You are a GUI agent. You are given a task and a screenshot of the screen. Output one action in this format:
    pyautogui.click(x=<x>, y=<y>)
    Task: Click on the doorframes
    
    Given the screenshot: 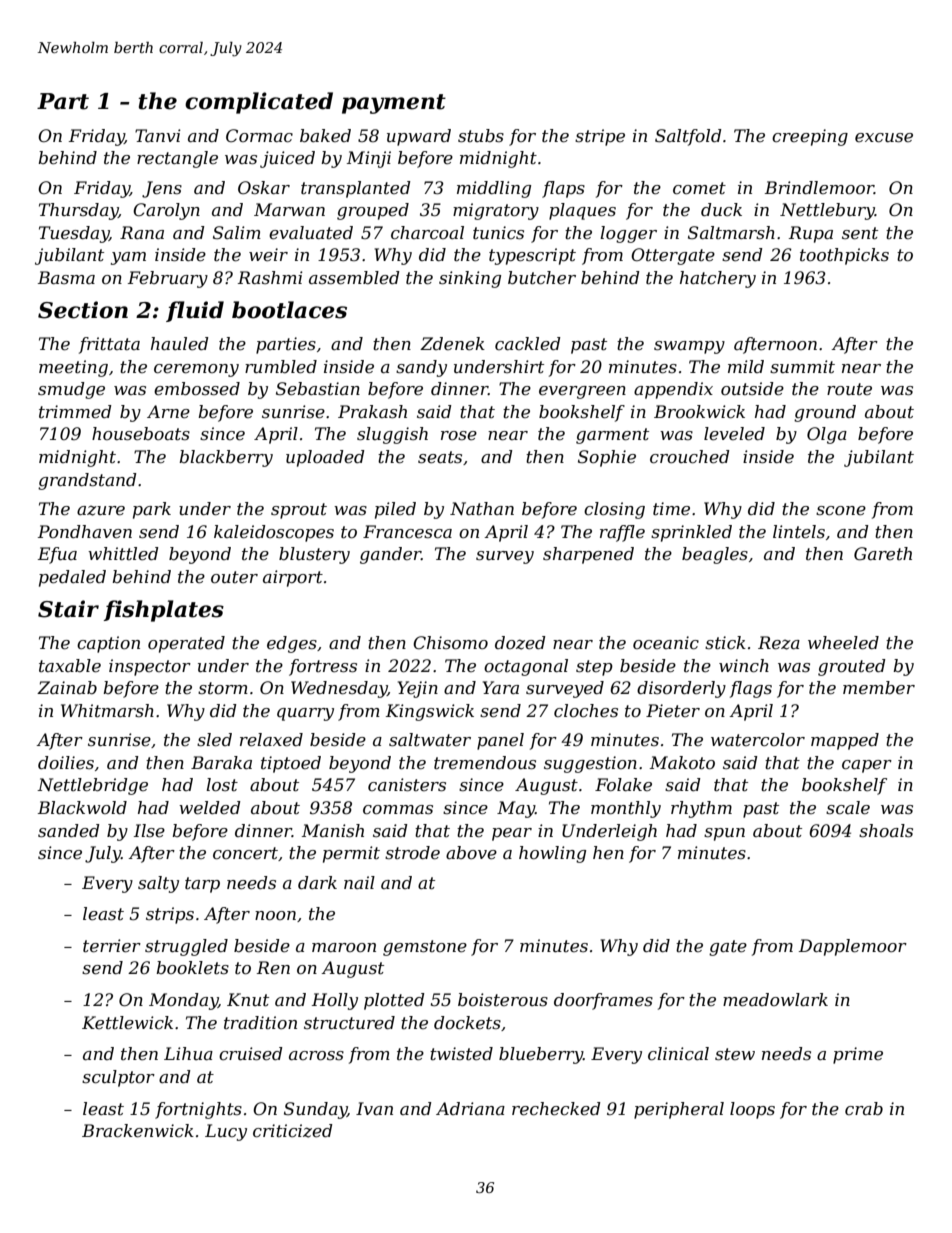 What is the action you would take?
    pyautogui.click(x=603, y=1001)
